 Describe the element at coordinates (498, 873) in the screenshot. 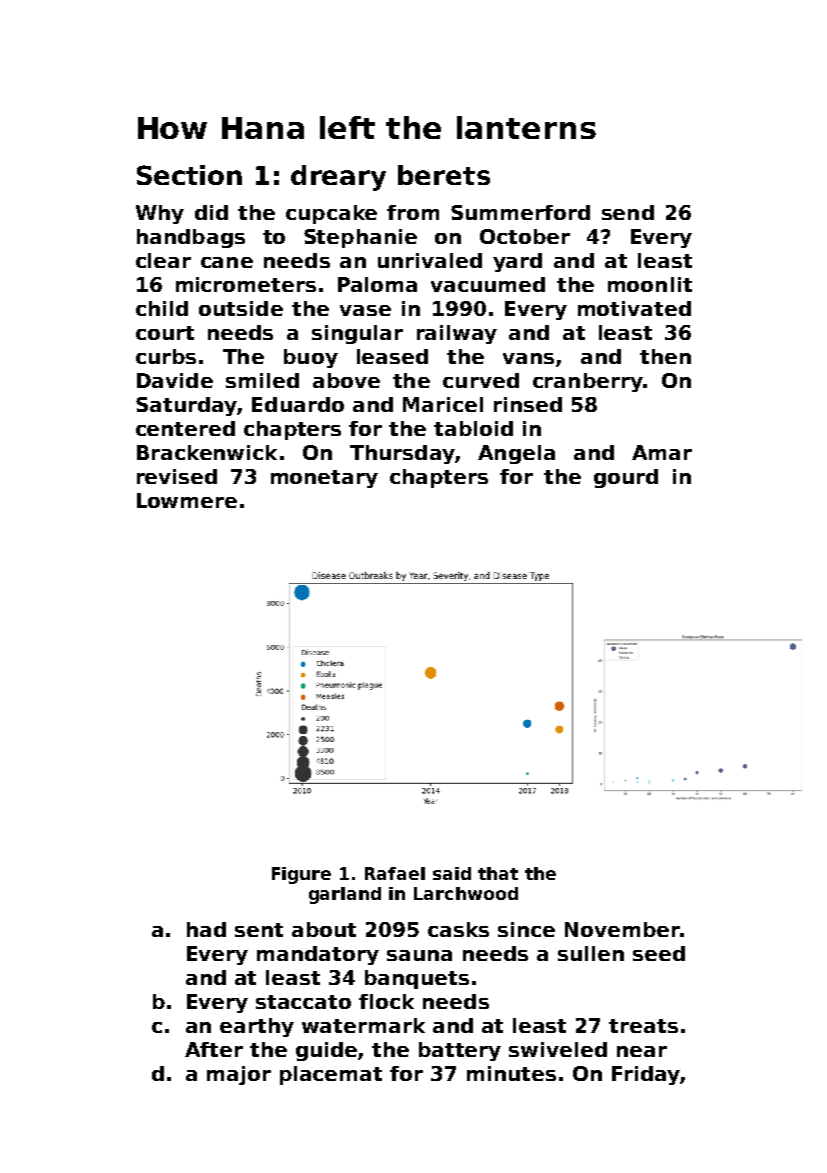

I see `that` at that location.
